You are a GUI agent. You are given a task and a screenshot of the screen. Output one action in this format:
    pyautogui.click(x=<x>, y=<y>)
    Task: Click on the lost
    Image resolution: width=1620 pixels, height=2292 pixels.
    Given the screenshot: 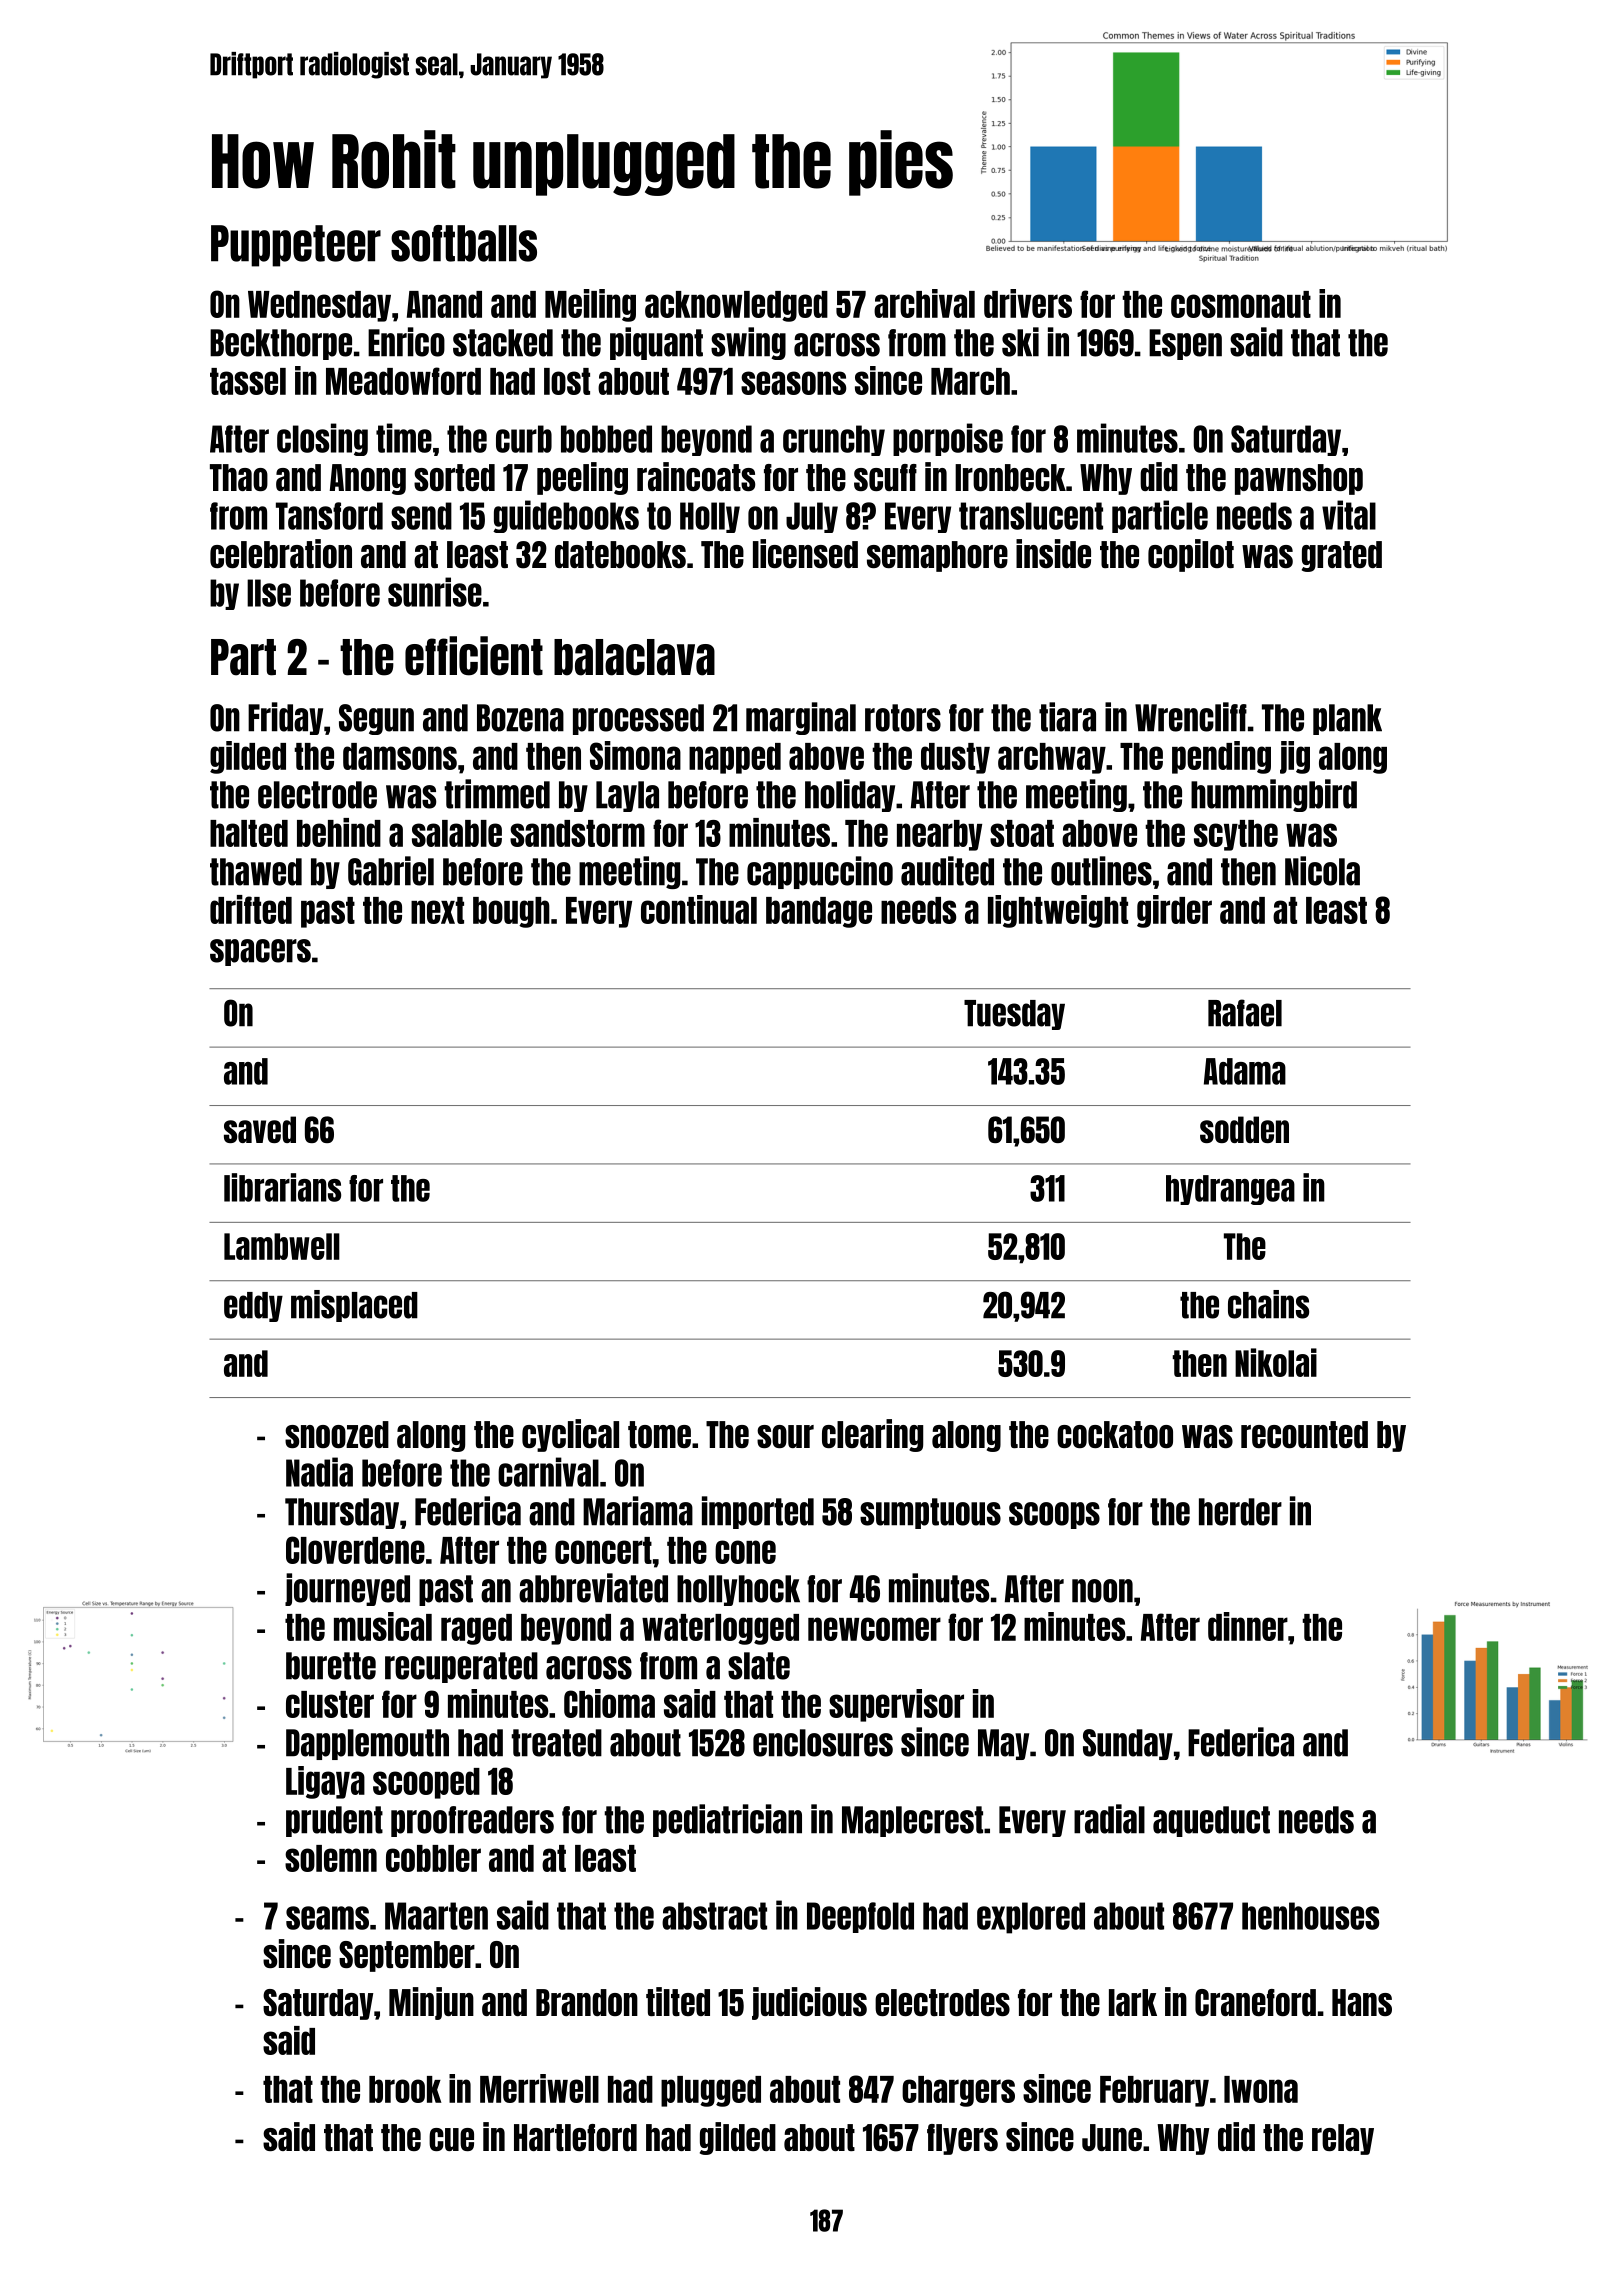 What is the action you would take?
    pyautogui.click(x=567, y=381)
